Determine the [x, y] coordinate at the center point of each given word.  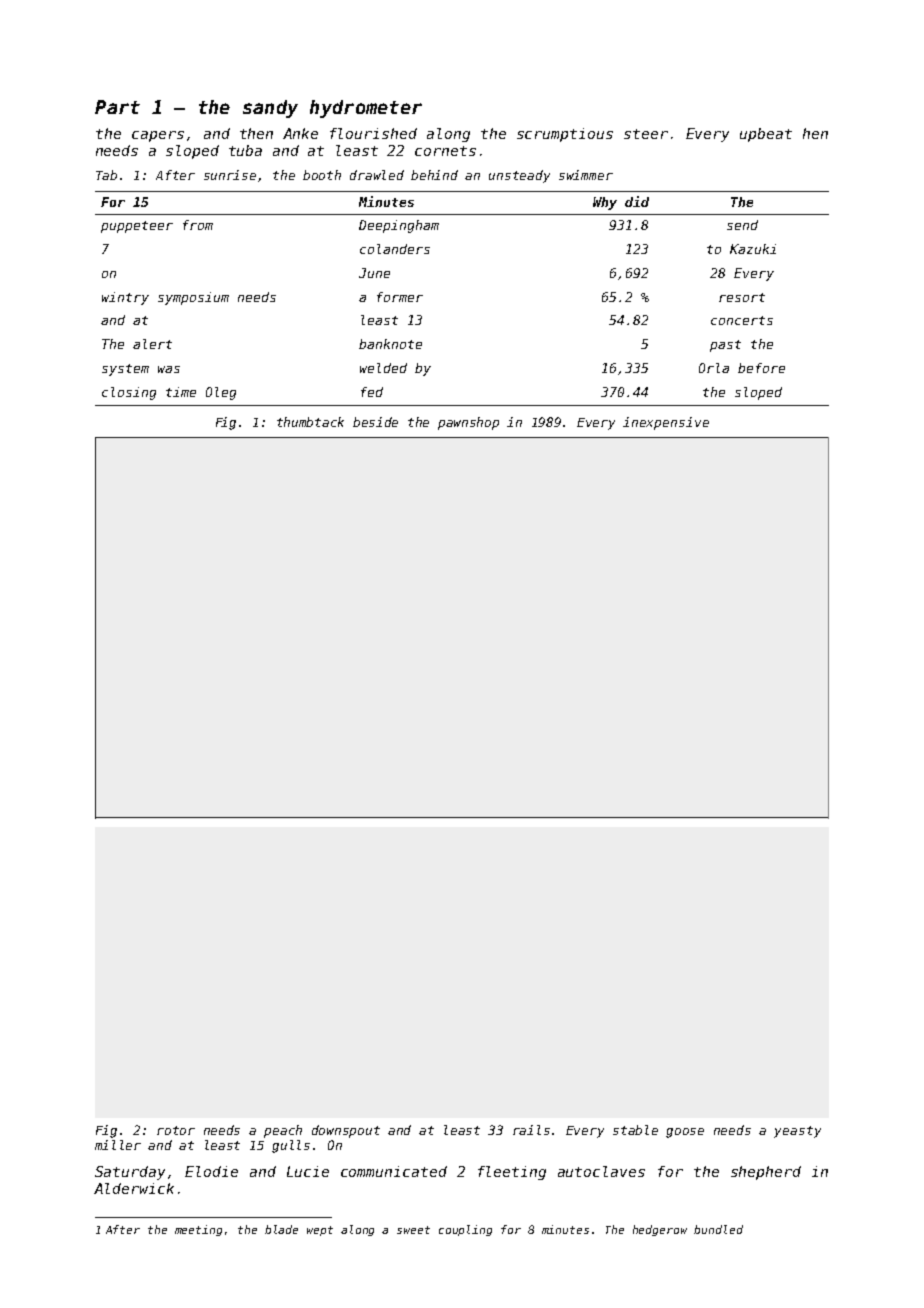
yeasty [797, 1132]
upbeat [766, 135]
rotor [176, 1130]
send [742, 225]
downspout [346, 1131]
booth [322, 175]
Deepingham [399, 226]
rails [531, 1130]
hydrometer [366, 109]
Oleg [221, 393]
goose [685, 1133]
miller [118, 1145]
